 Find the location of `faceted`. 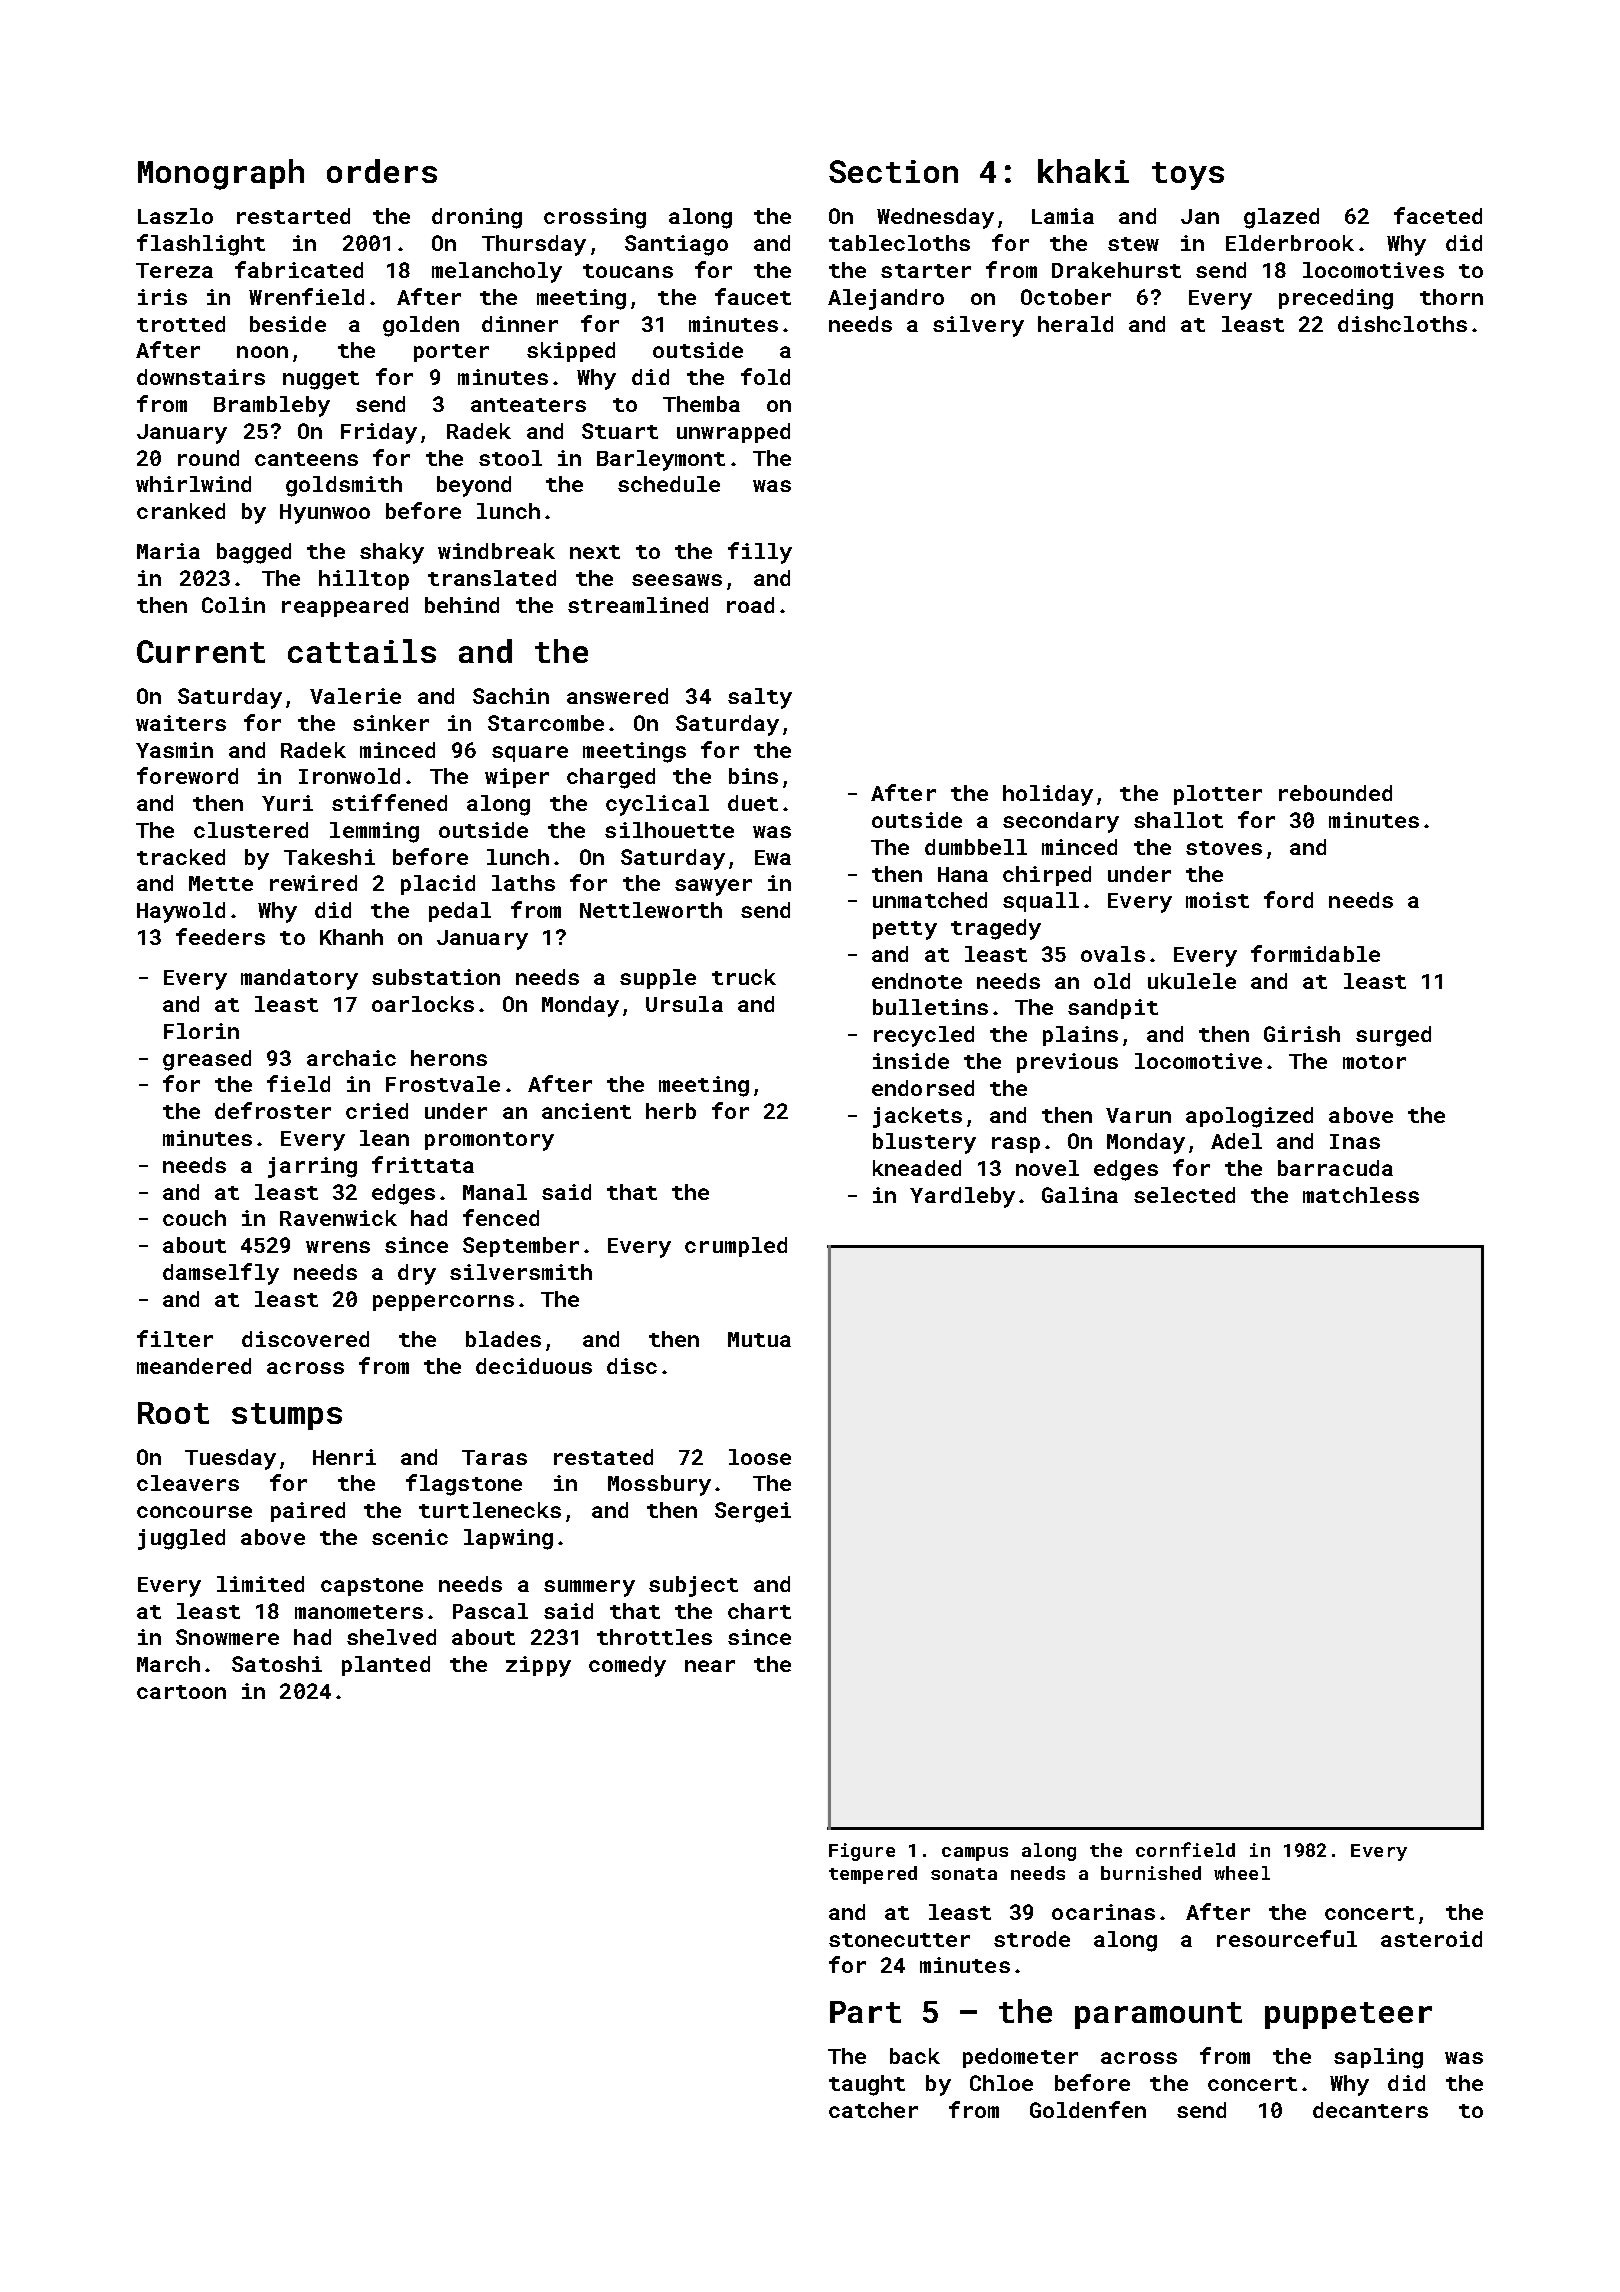

faceted is located at coordinates (1438, 215).
